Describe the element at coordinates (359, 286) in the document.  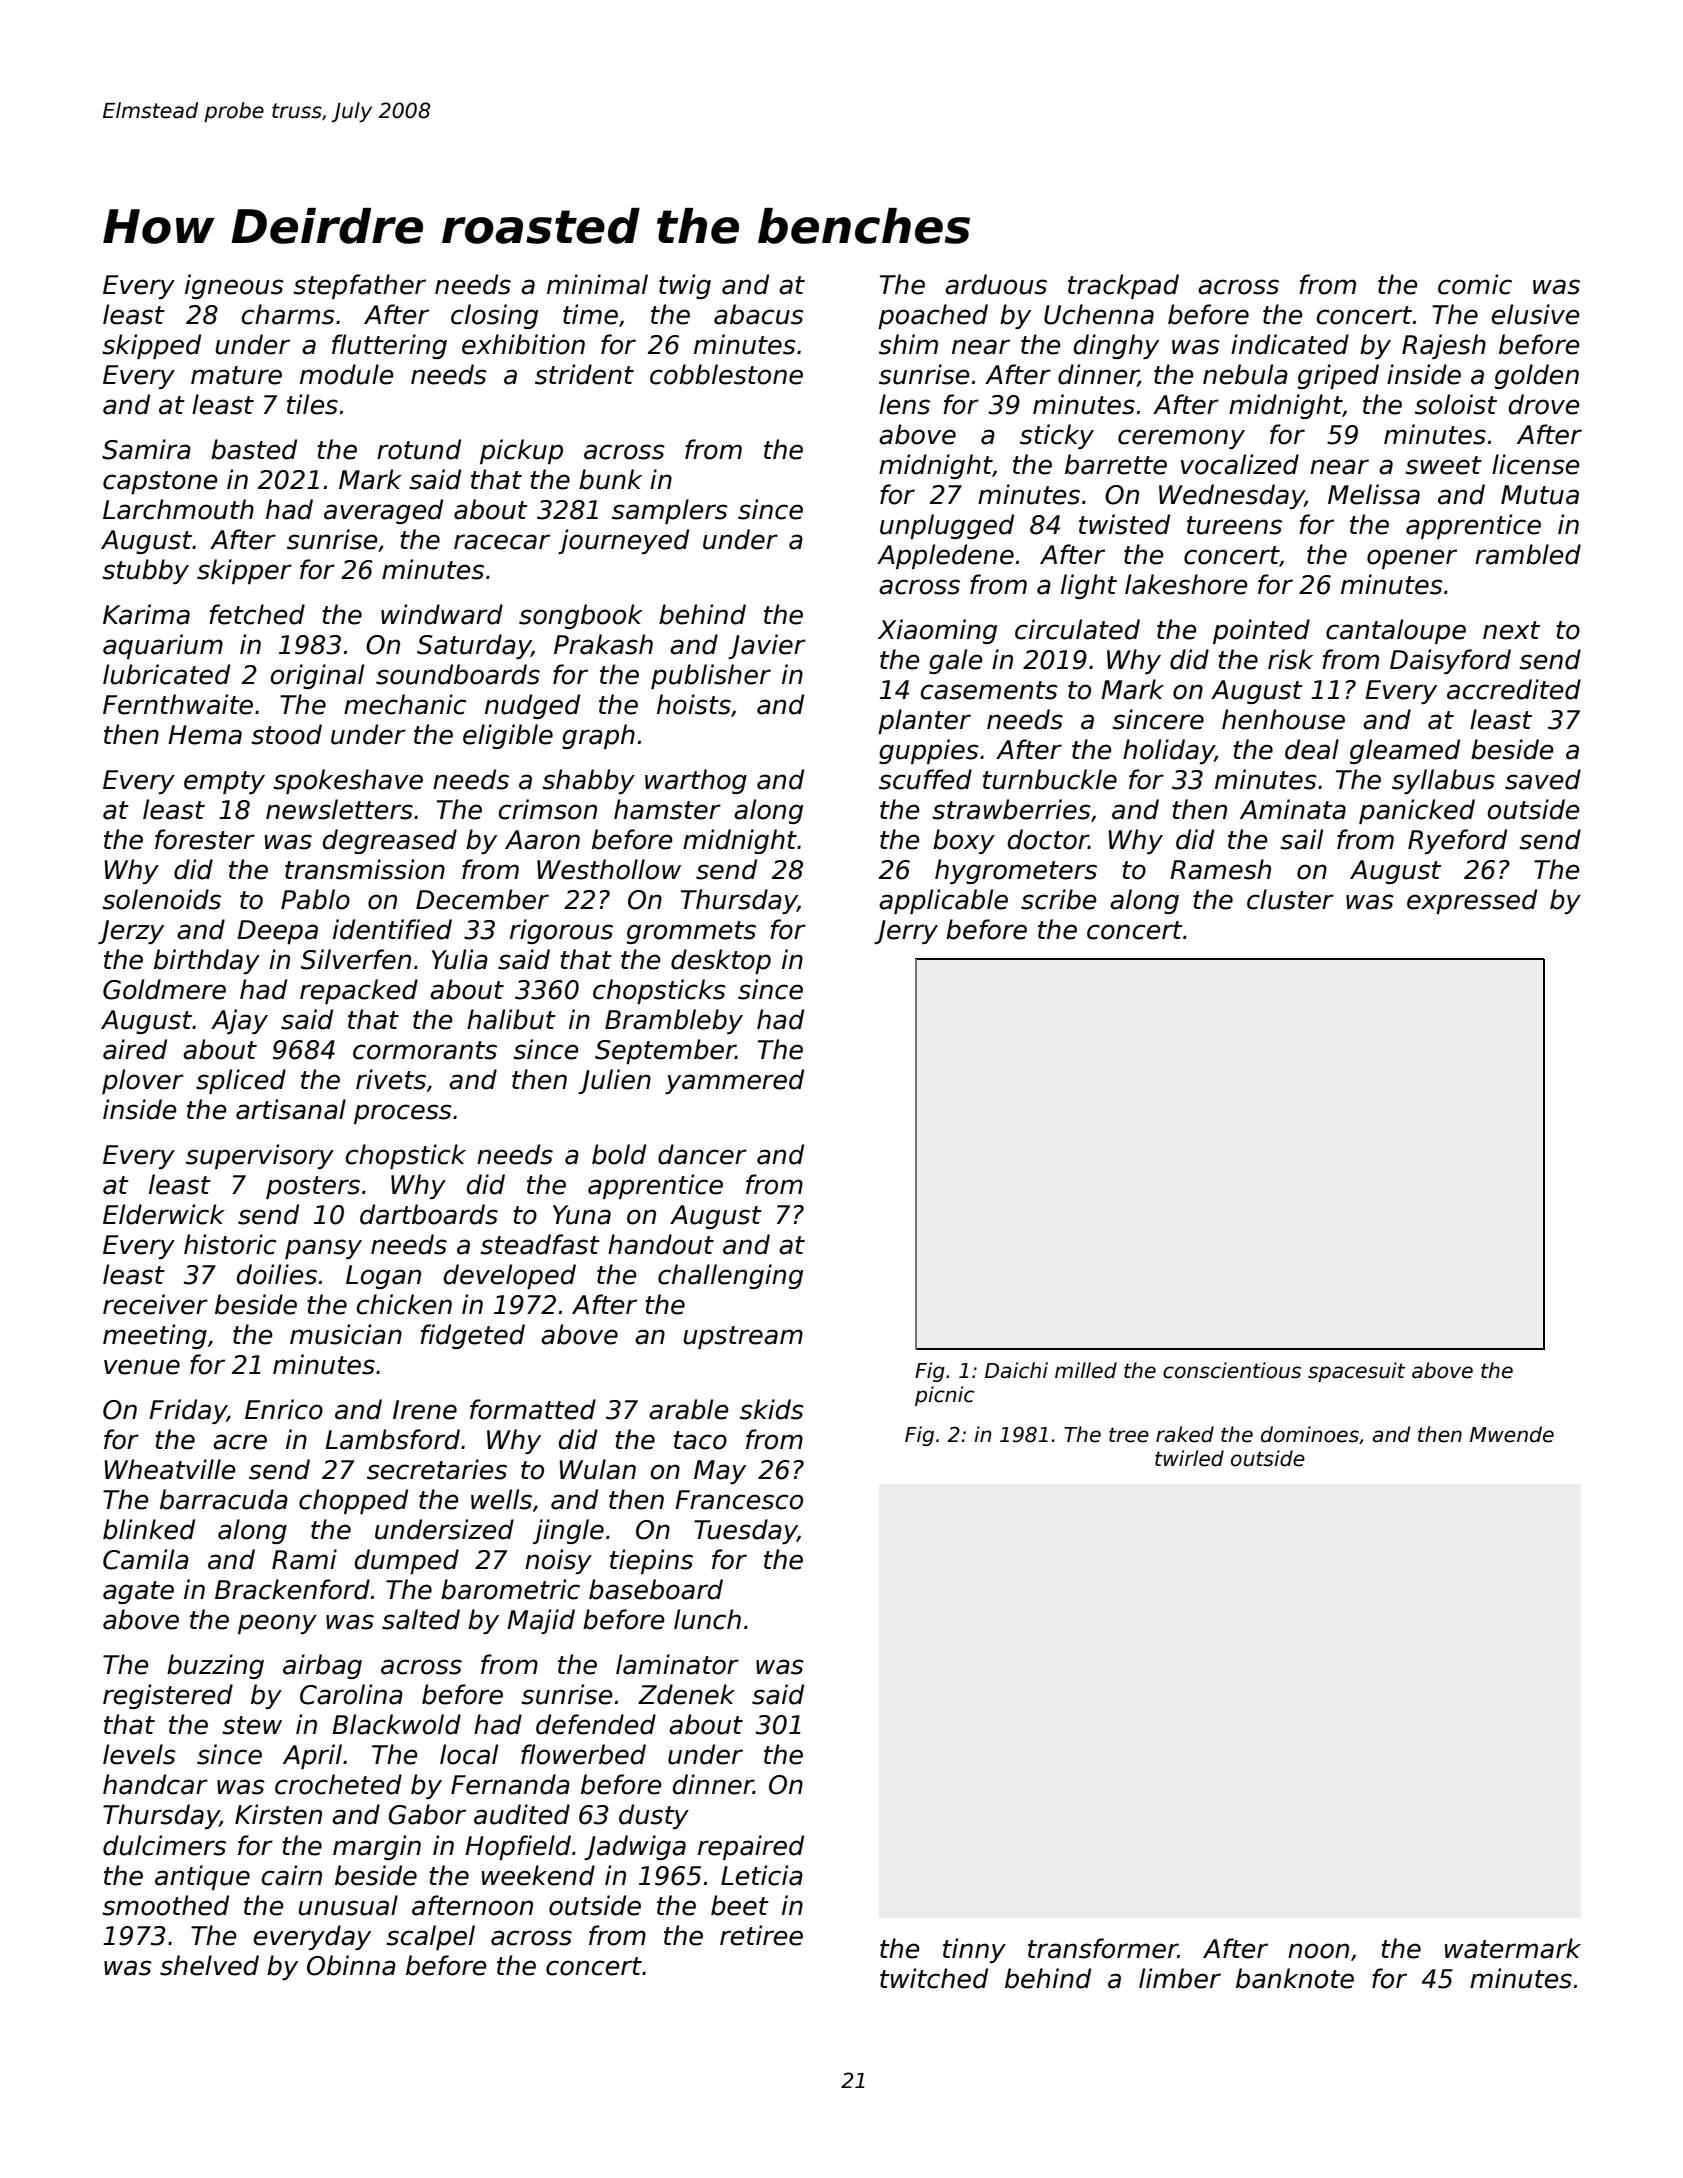
I see `stepfather` at that location.
